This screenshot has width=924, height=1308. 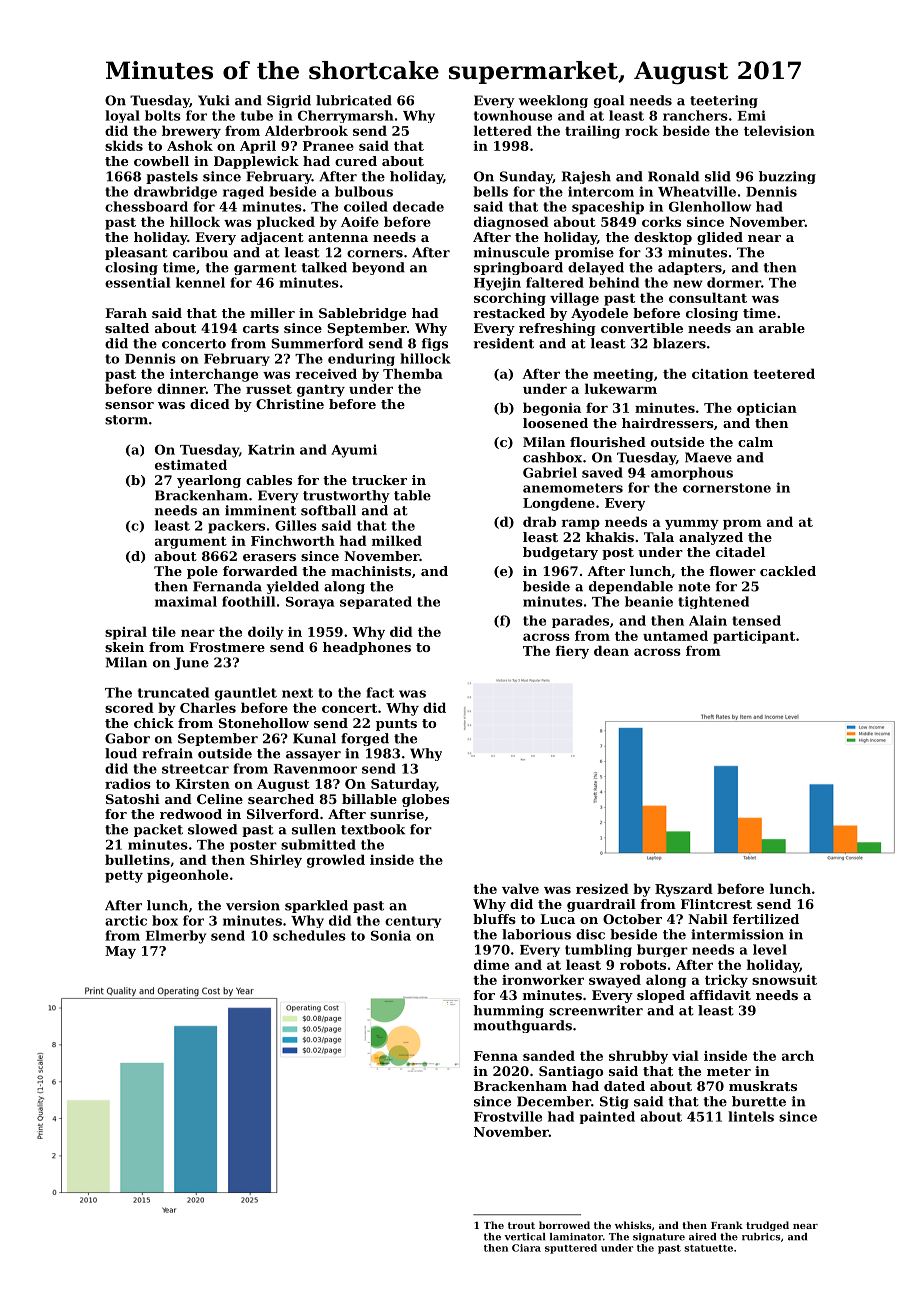 I want to click on trout, so click(x=521, y=1225).
